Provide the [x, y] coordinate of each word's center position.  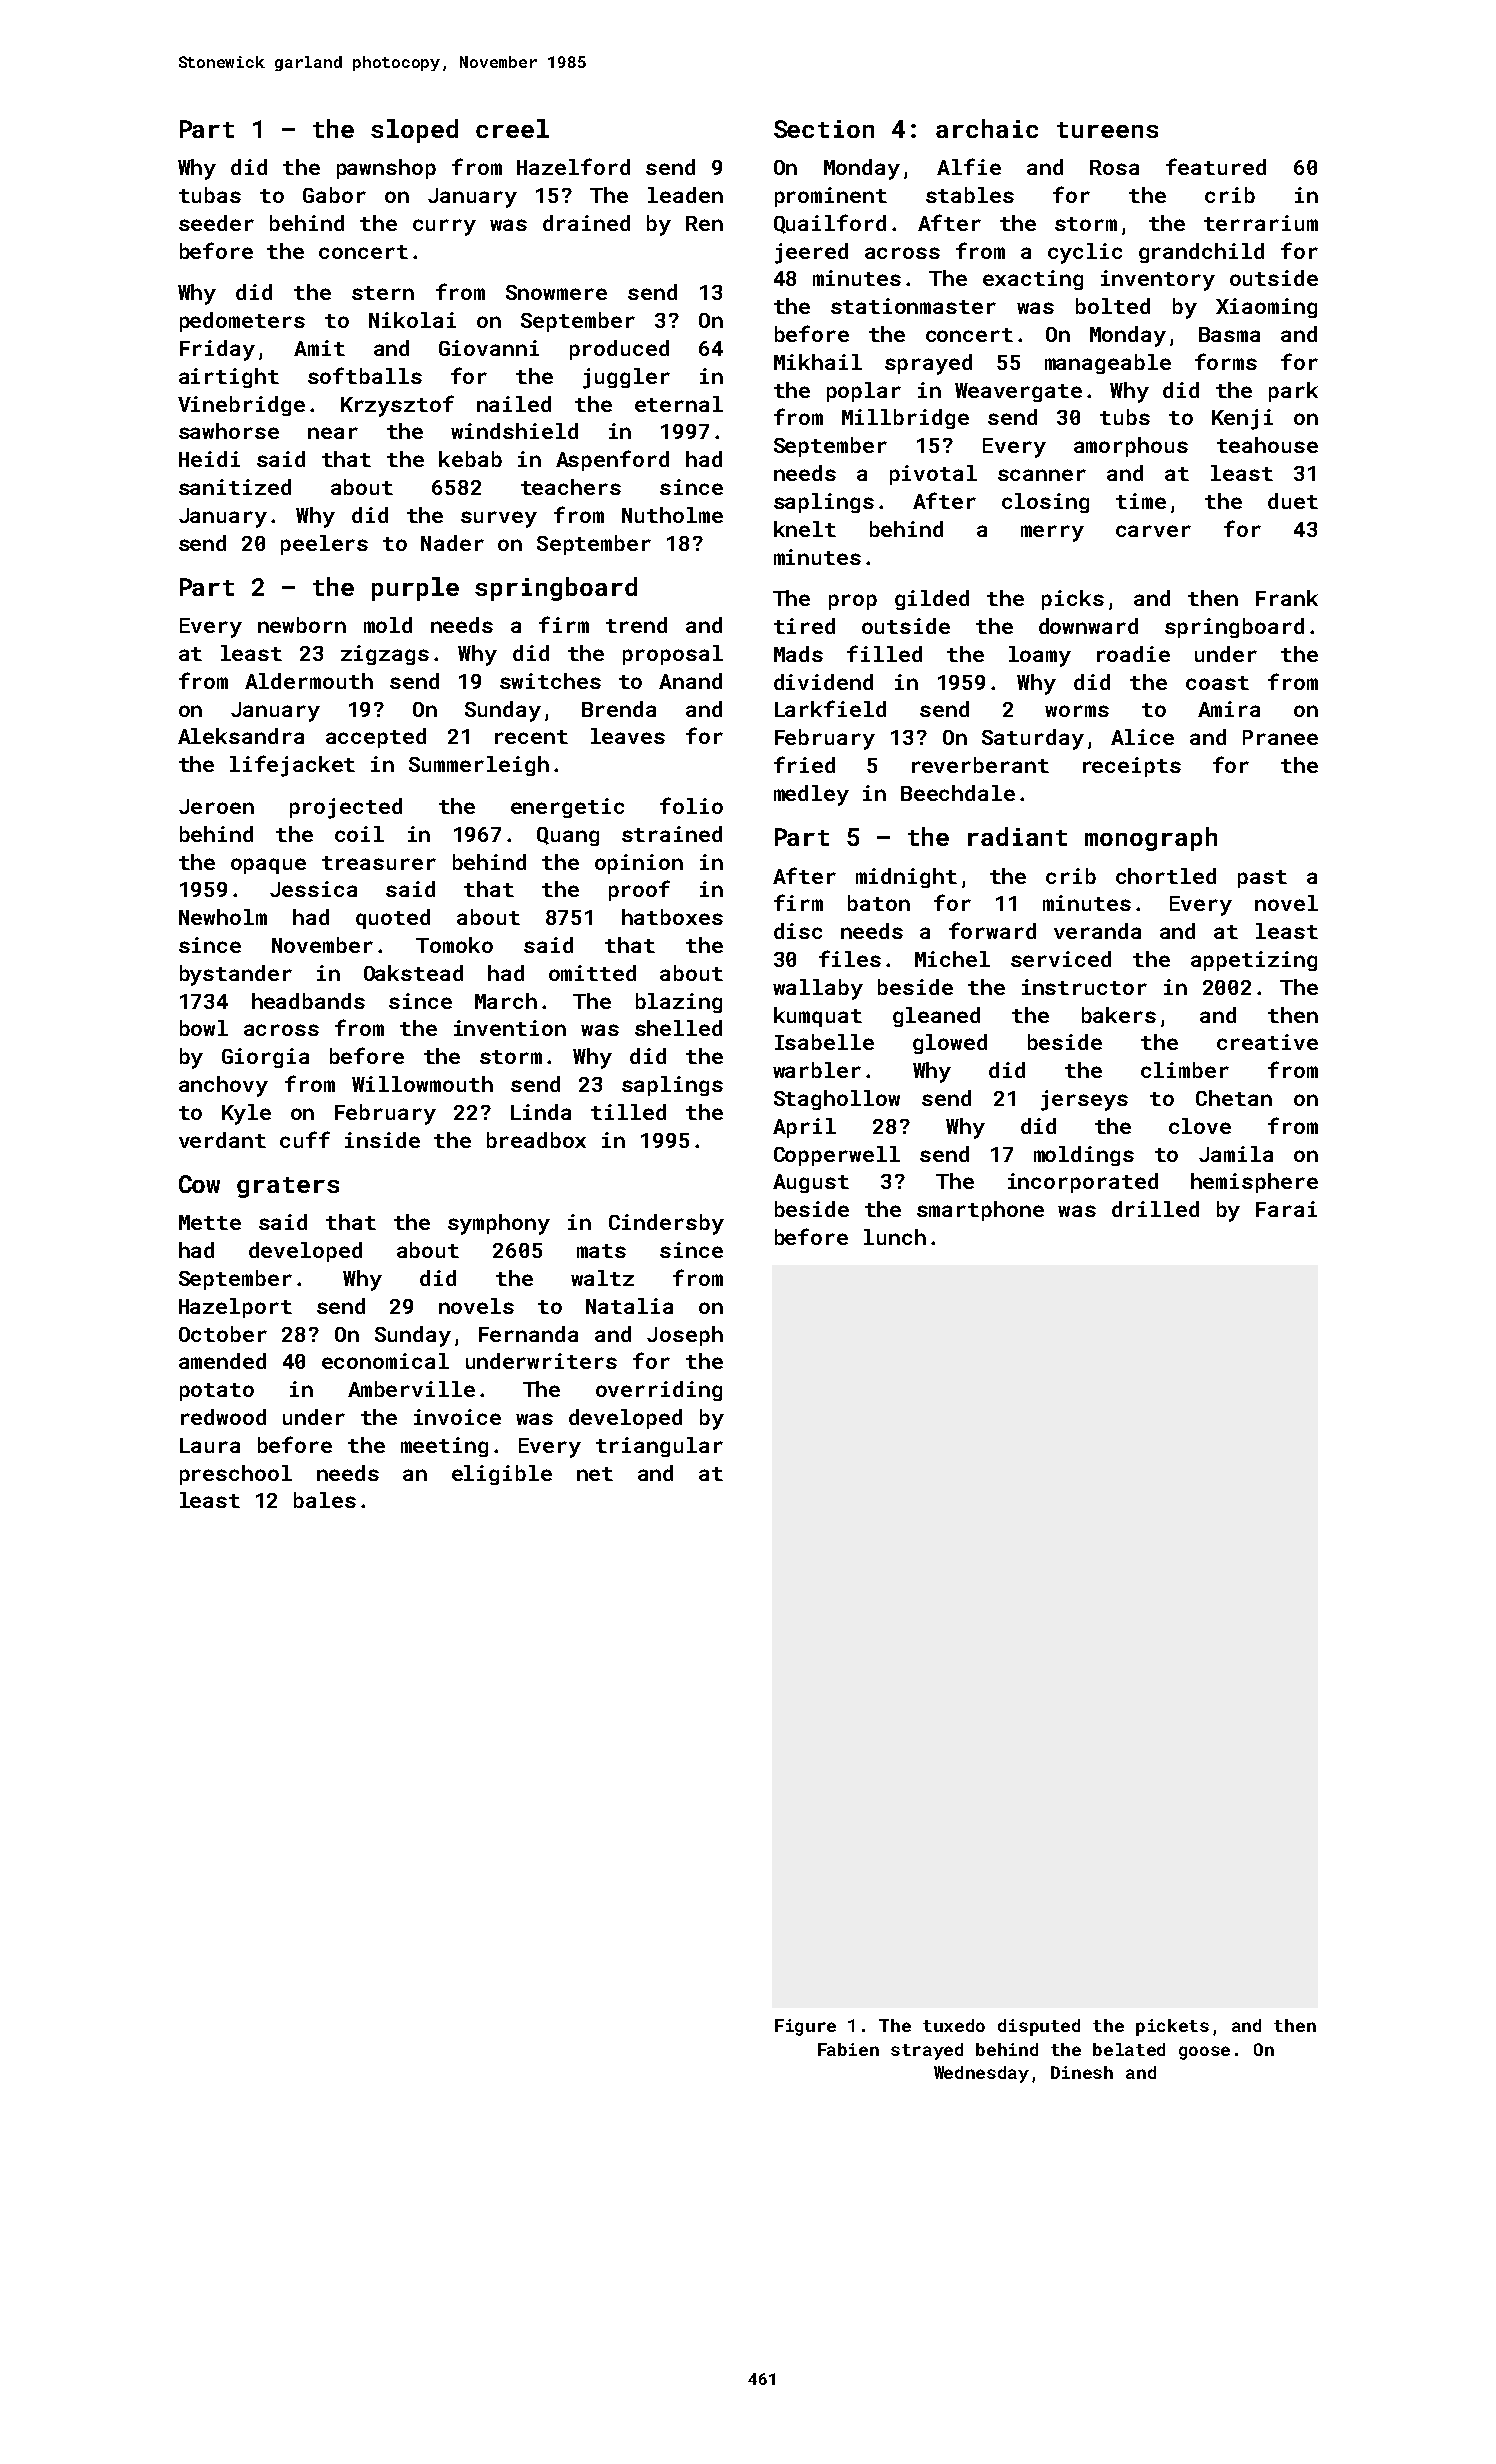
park [1293, 392]
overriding [659, 1391]
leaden [685, 195]
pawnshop [386, 169]
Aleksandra [241, 736]
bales [325, 1500]
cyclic [1085, 253]
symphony [499, 1224]
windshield [514, 431]
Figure [805, 2027]
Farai [1286, 1209]
